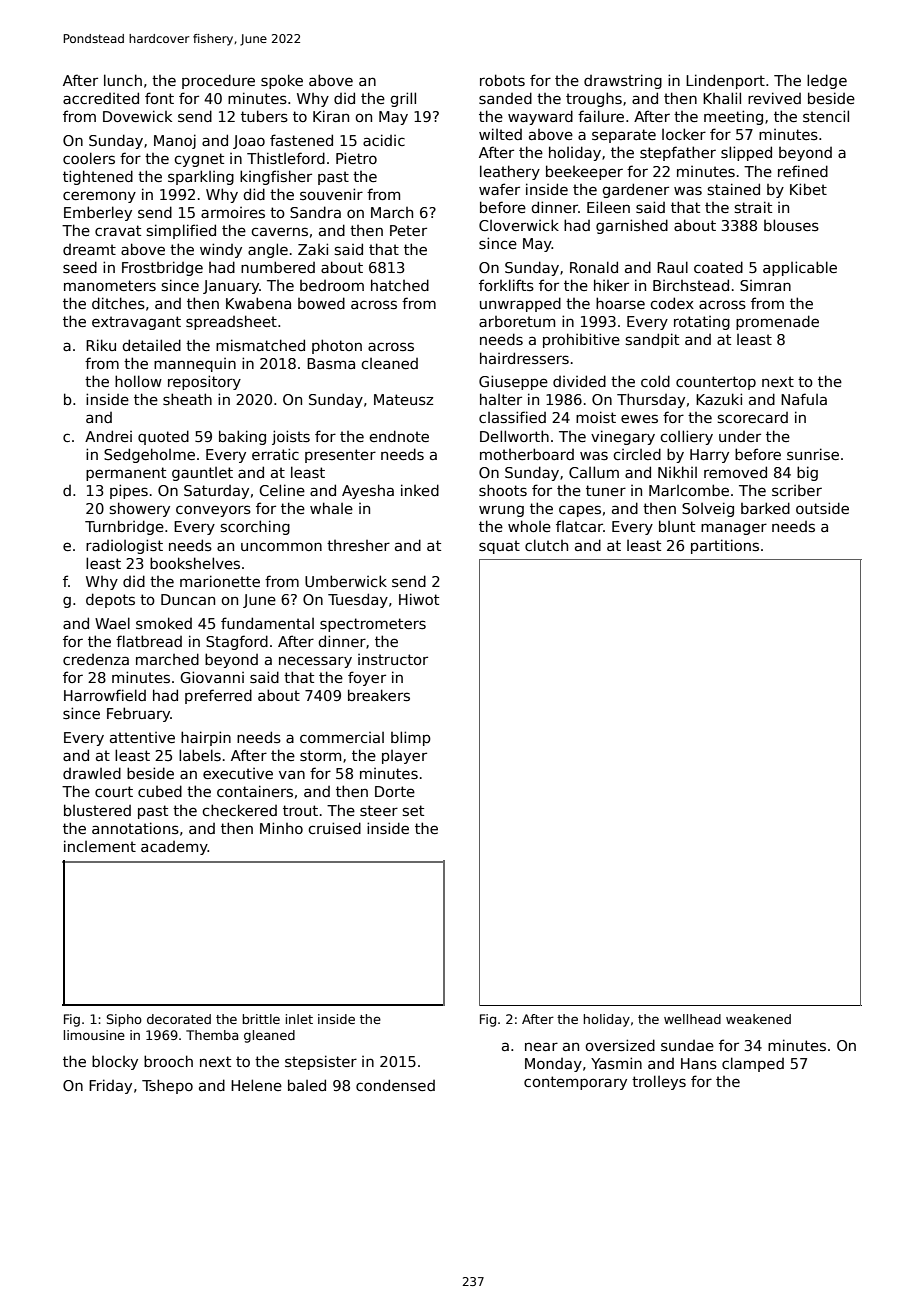  Describe the element at coordinates (725, 81) in the image. I see `Lindenport` at that location.
